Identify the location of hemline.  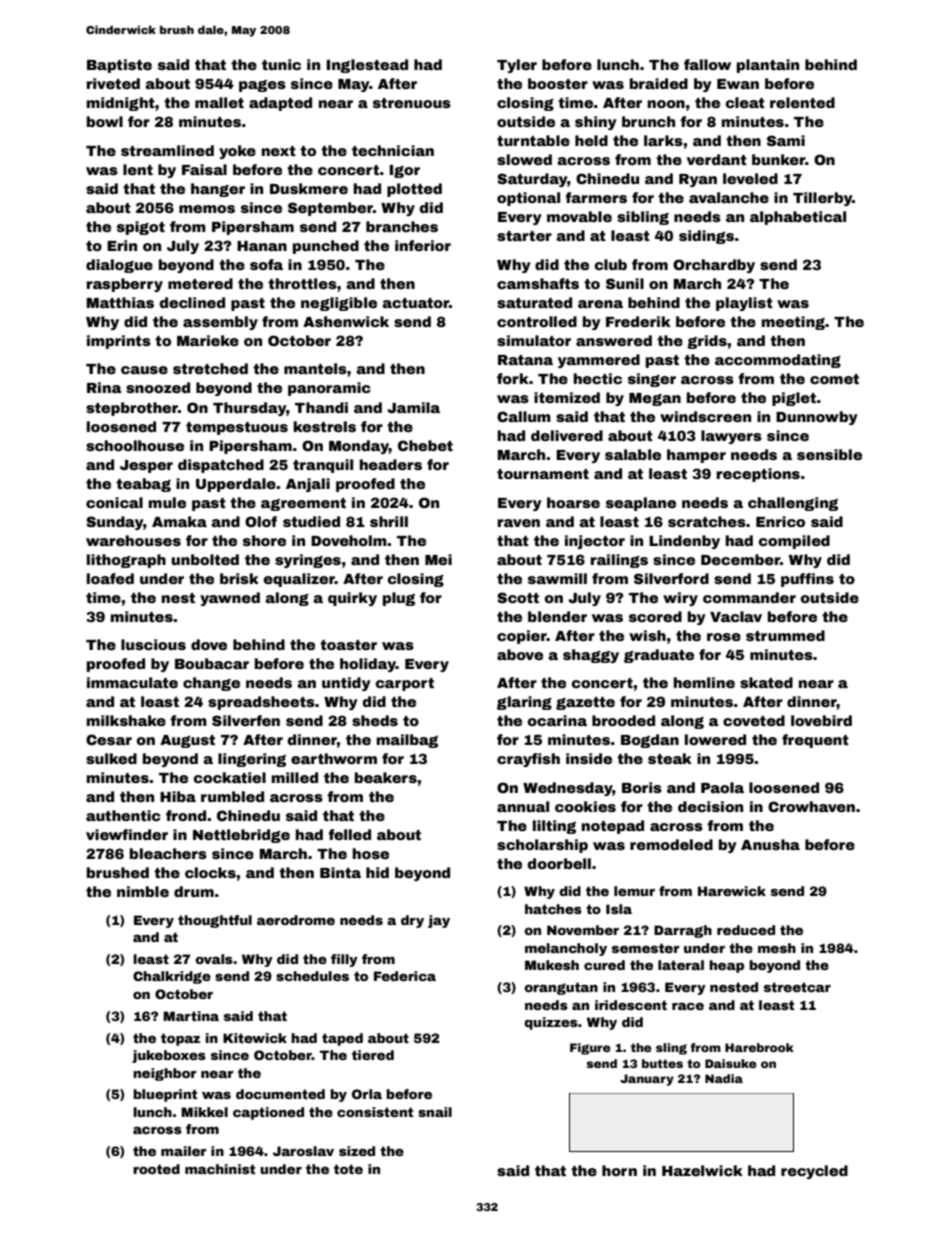
(704, 682).
